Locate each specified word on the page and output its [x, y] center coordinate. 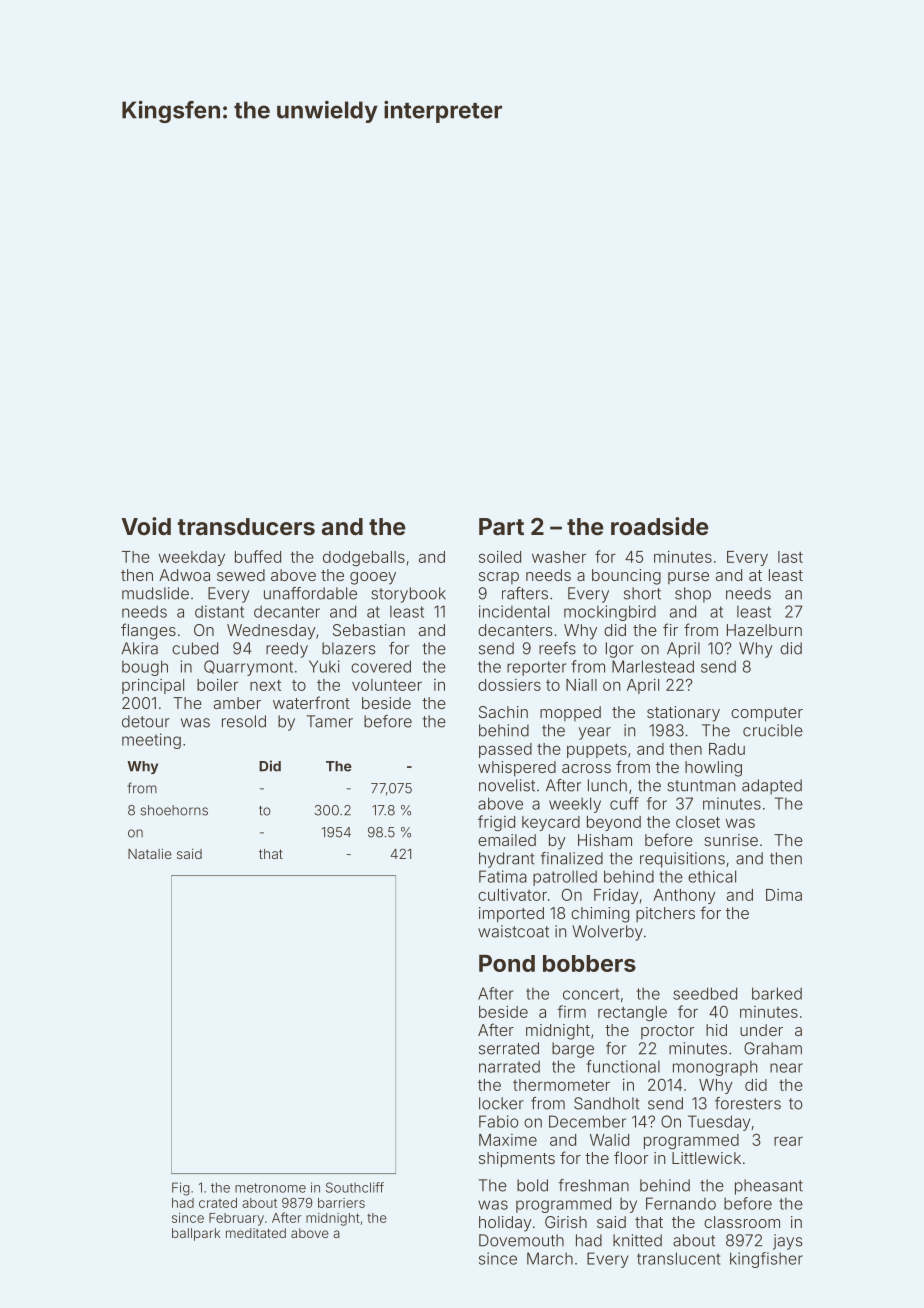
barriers [341, 1203]
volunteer [387, 685]
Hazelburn [764, 630]
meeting [151, 741]
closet [698, 822]
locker [501, 1103]
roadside [659, 526]
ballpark [196, 1234]
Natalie [150, 853]
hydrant [507, 860]
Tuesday [719, 1123]
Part [501, 526]
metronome [270, 1188]
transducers [246, 526]
